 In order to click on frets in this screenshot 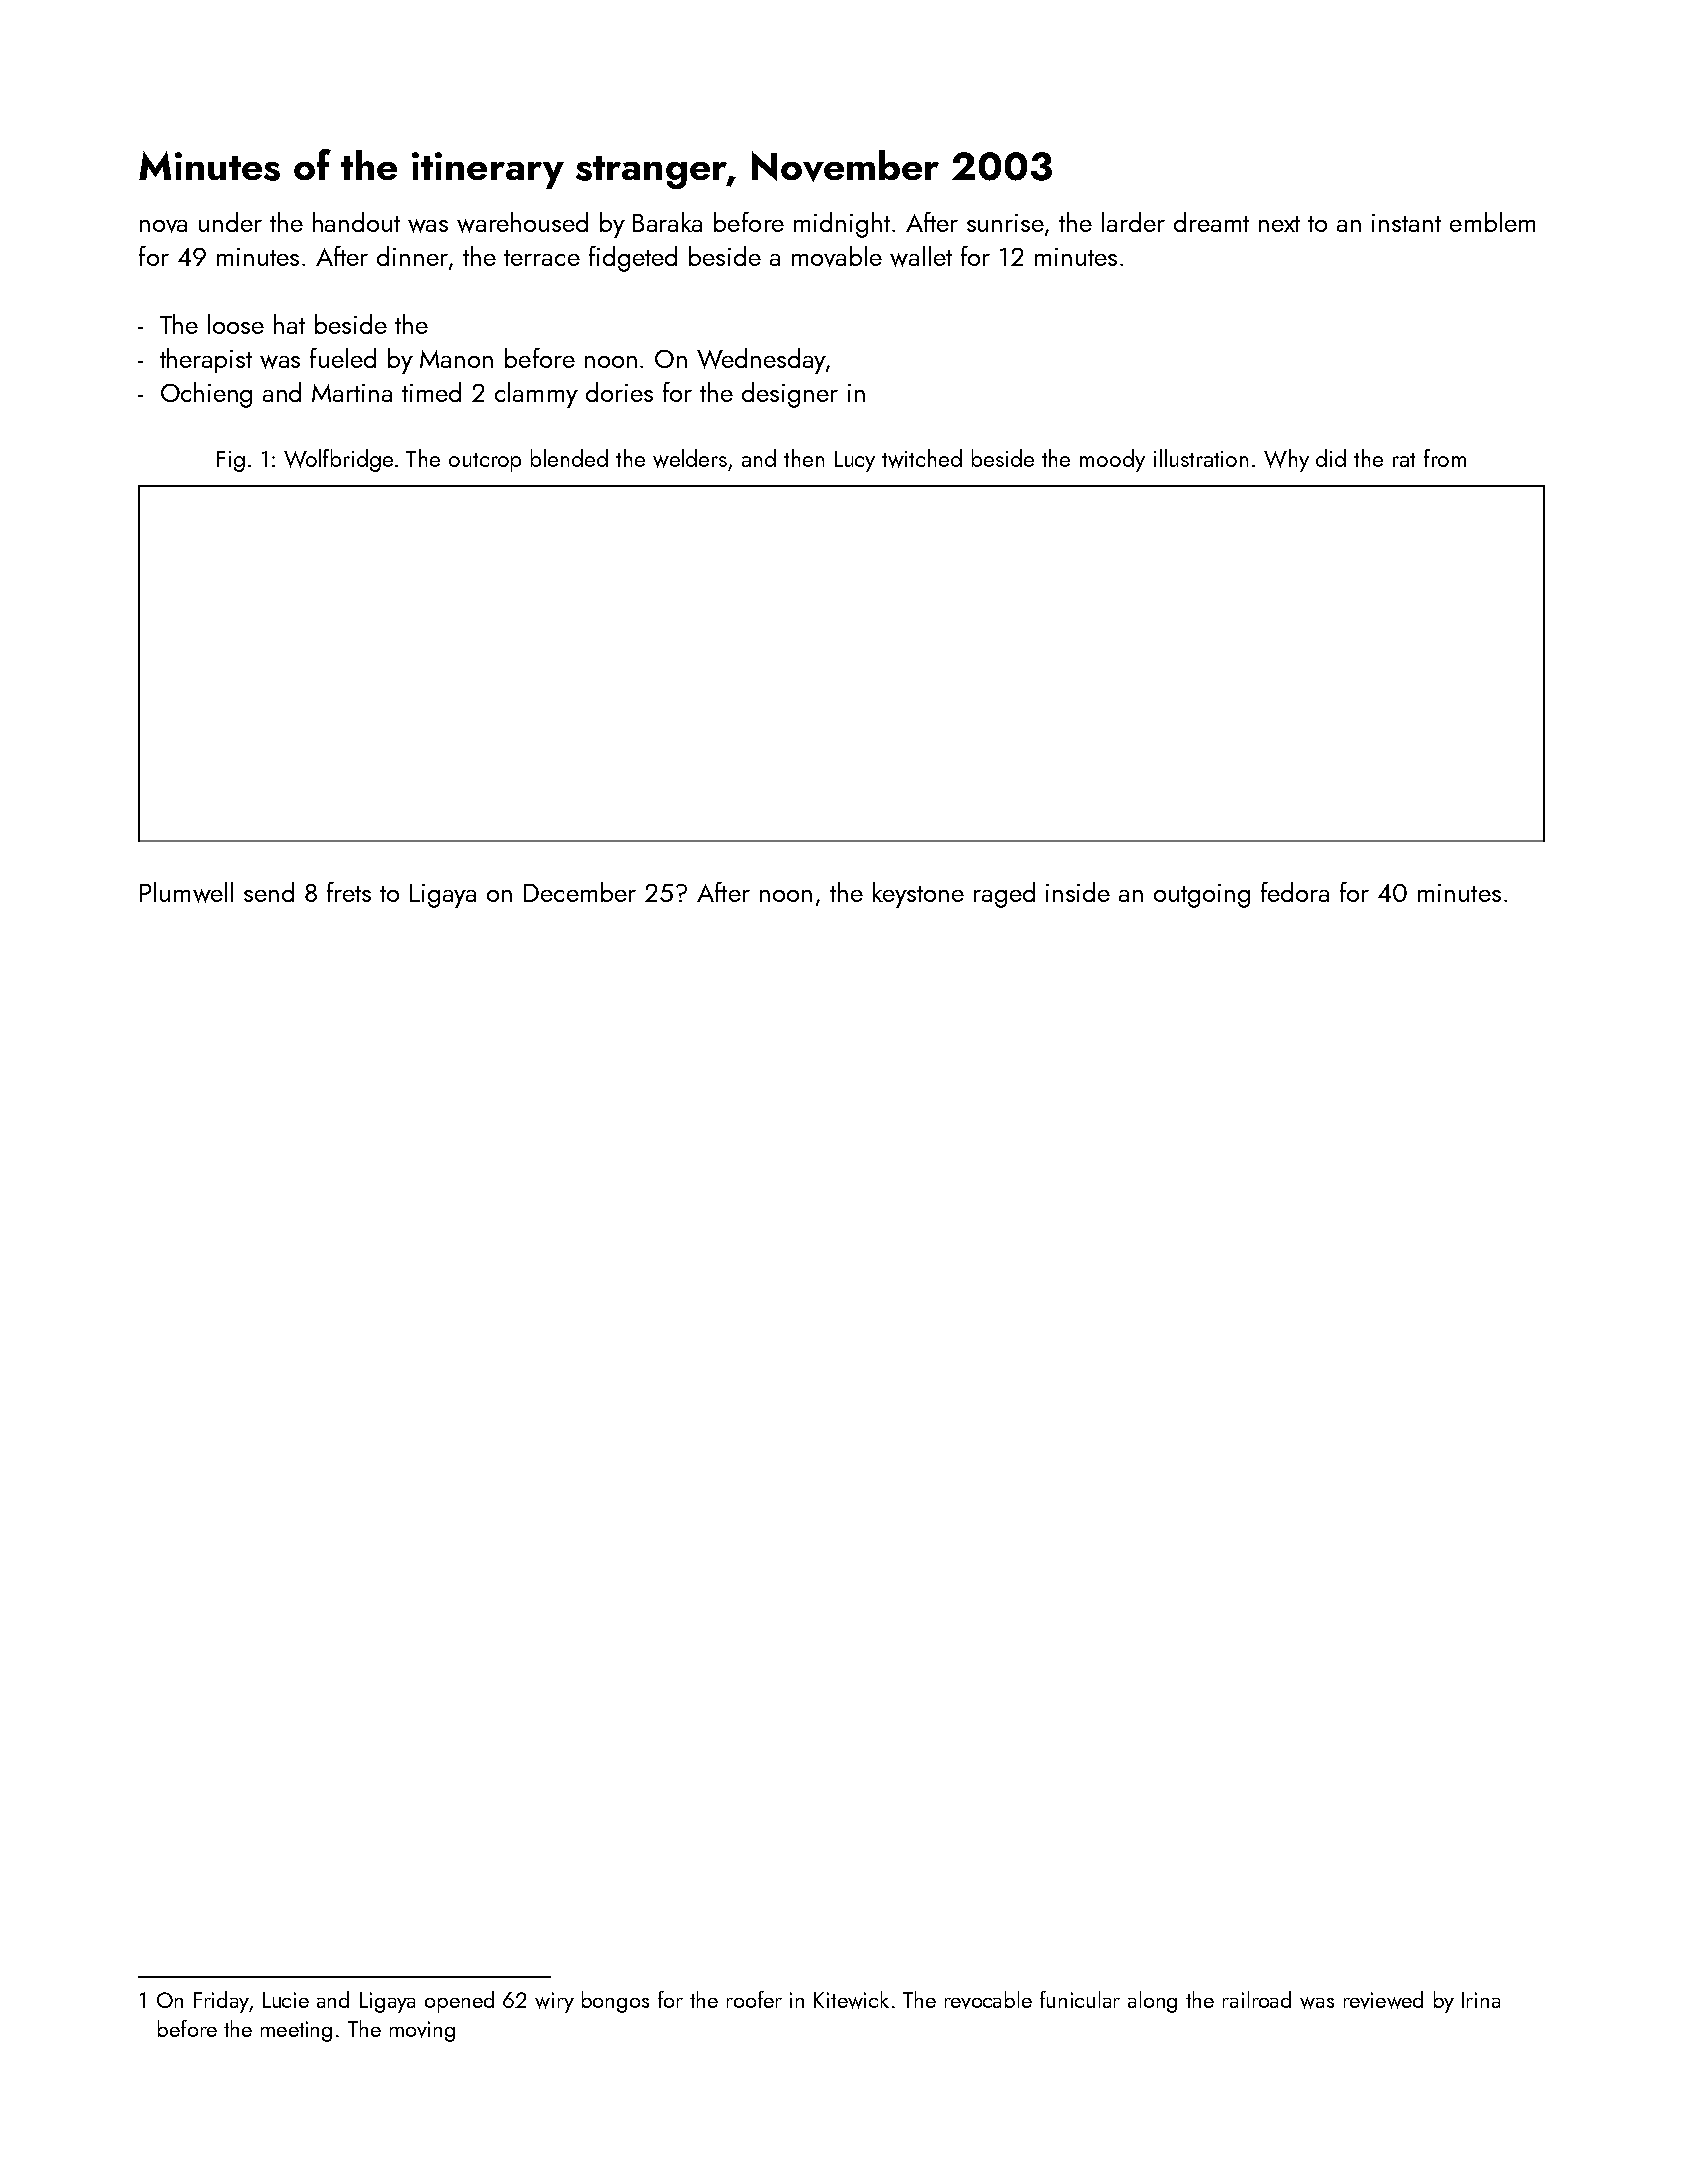, I will do `click(349, 892)`.
